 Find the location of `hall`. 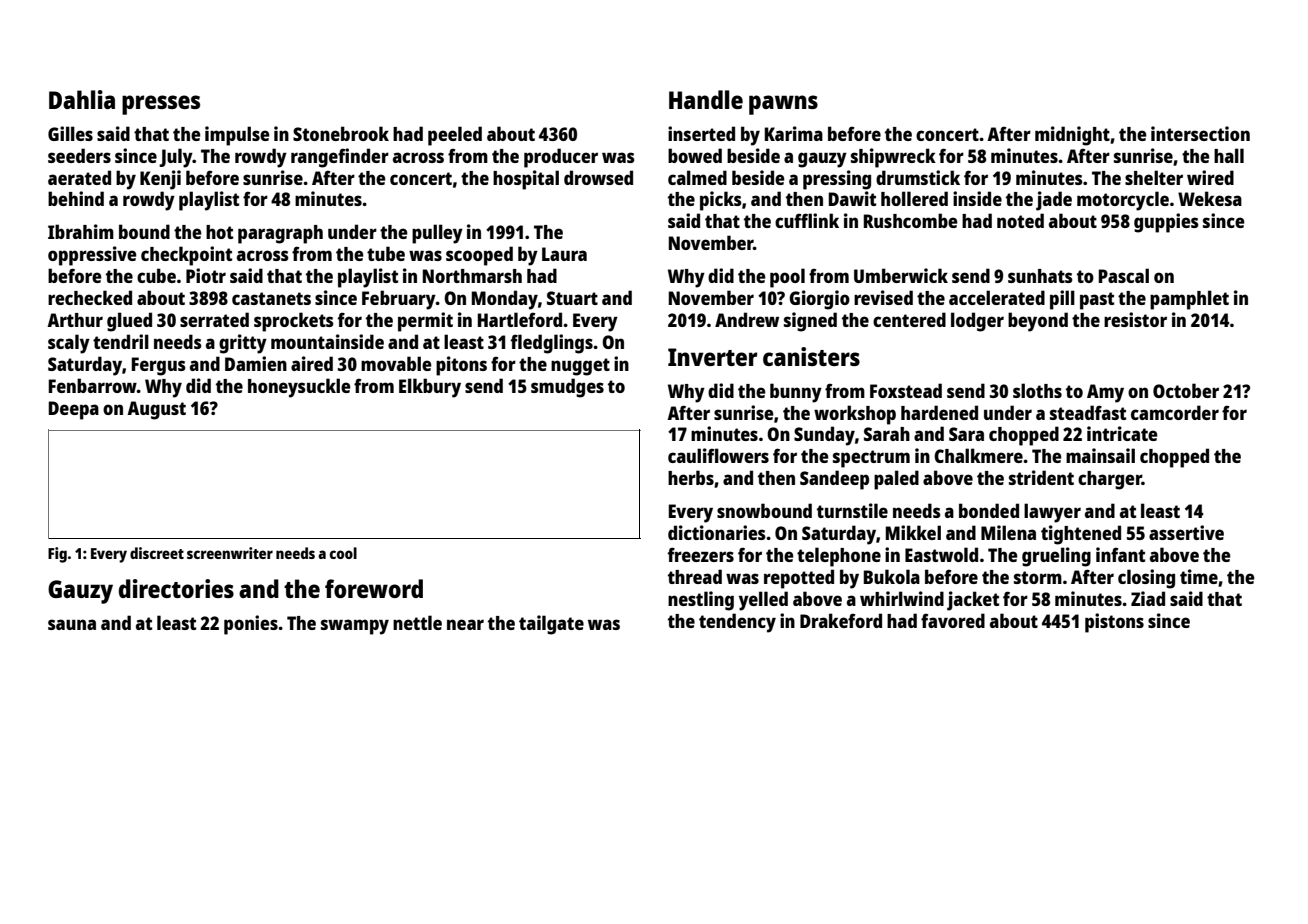

hall is located at coordinates (1229, 155).
